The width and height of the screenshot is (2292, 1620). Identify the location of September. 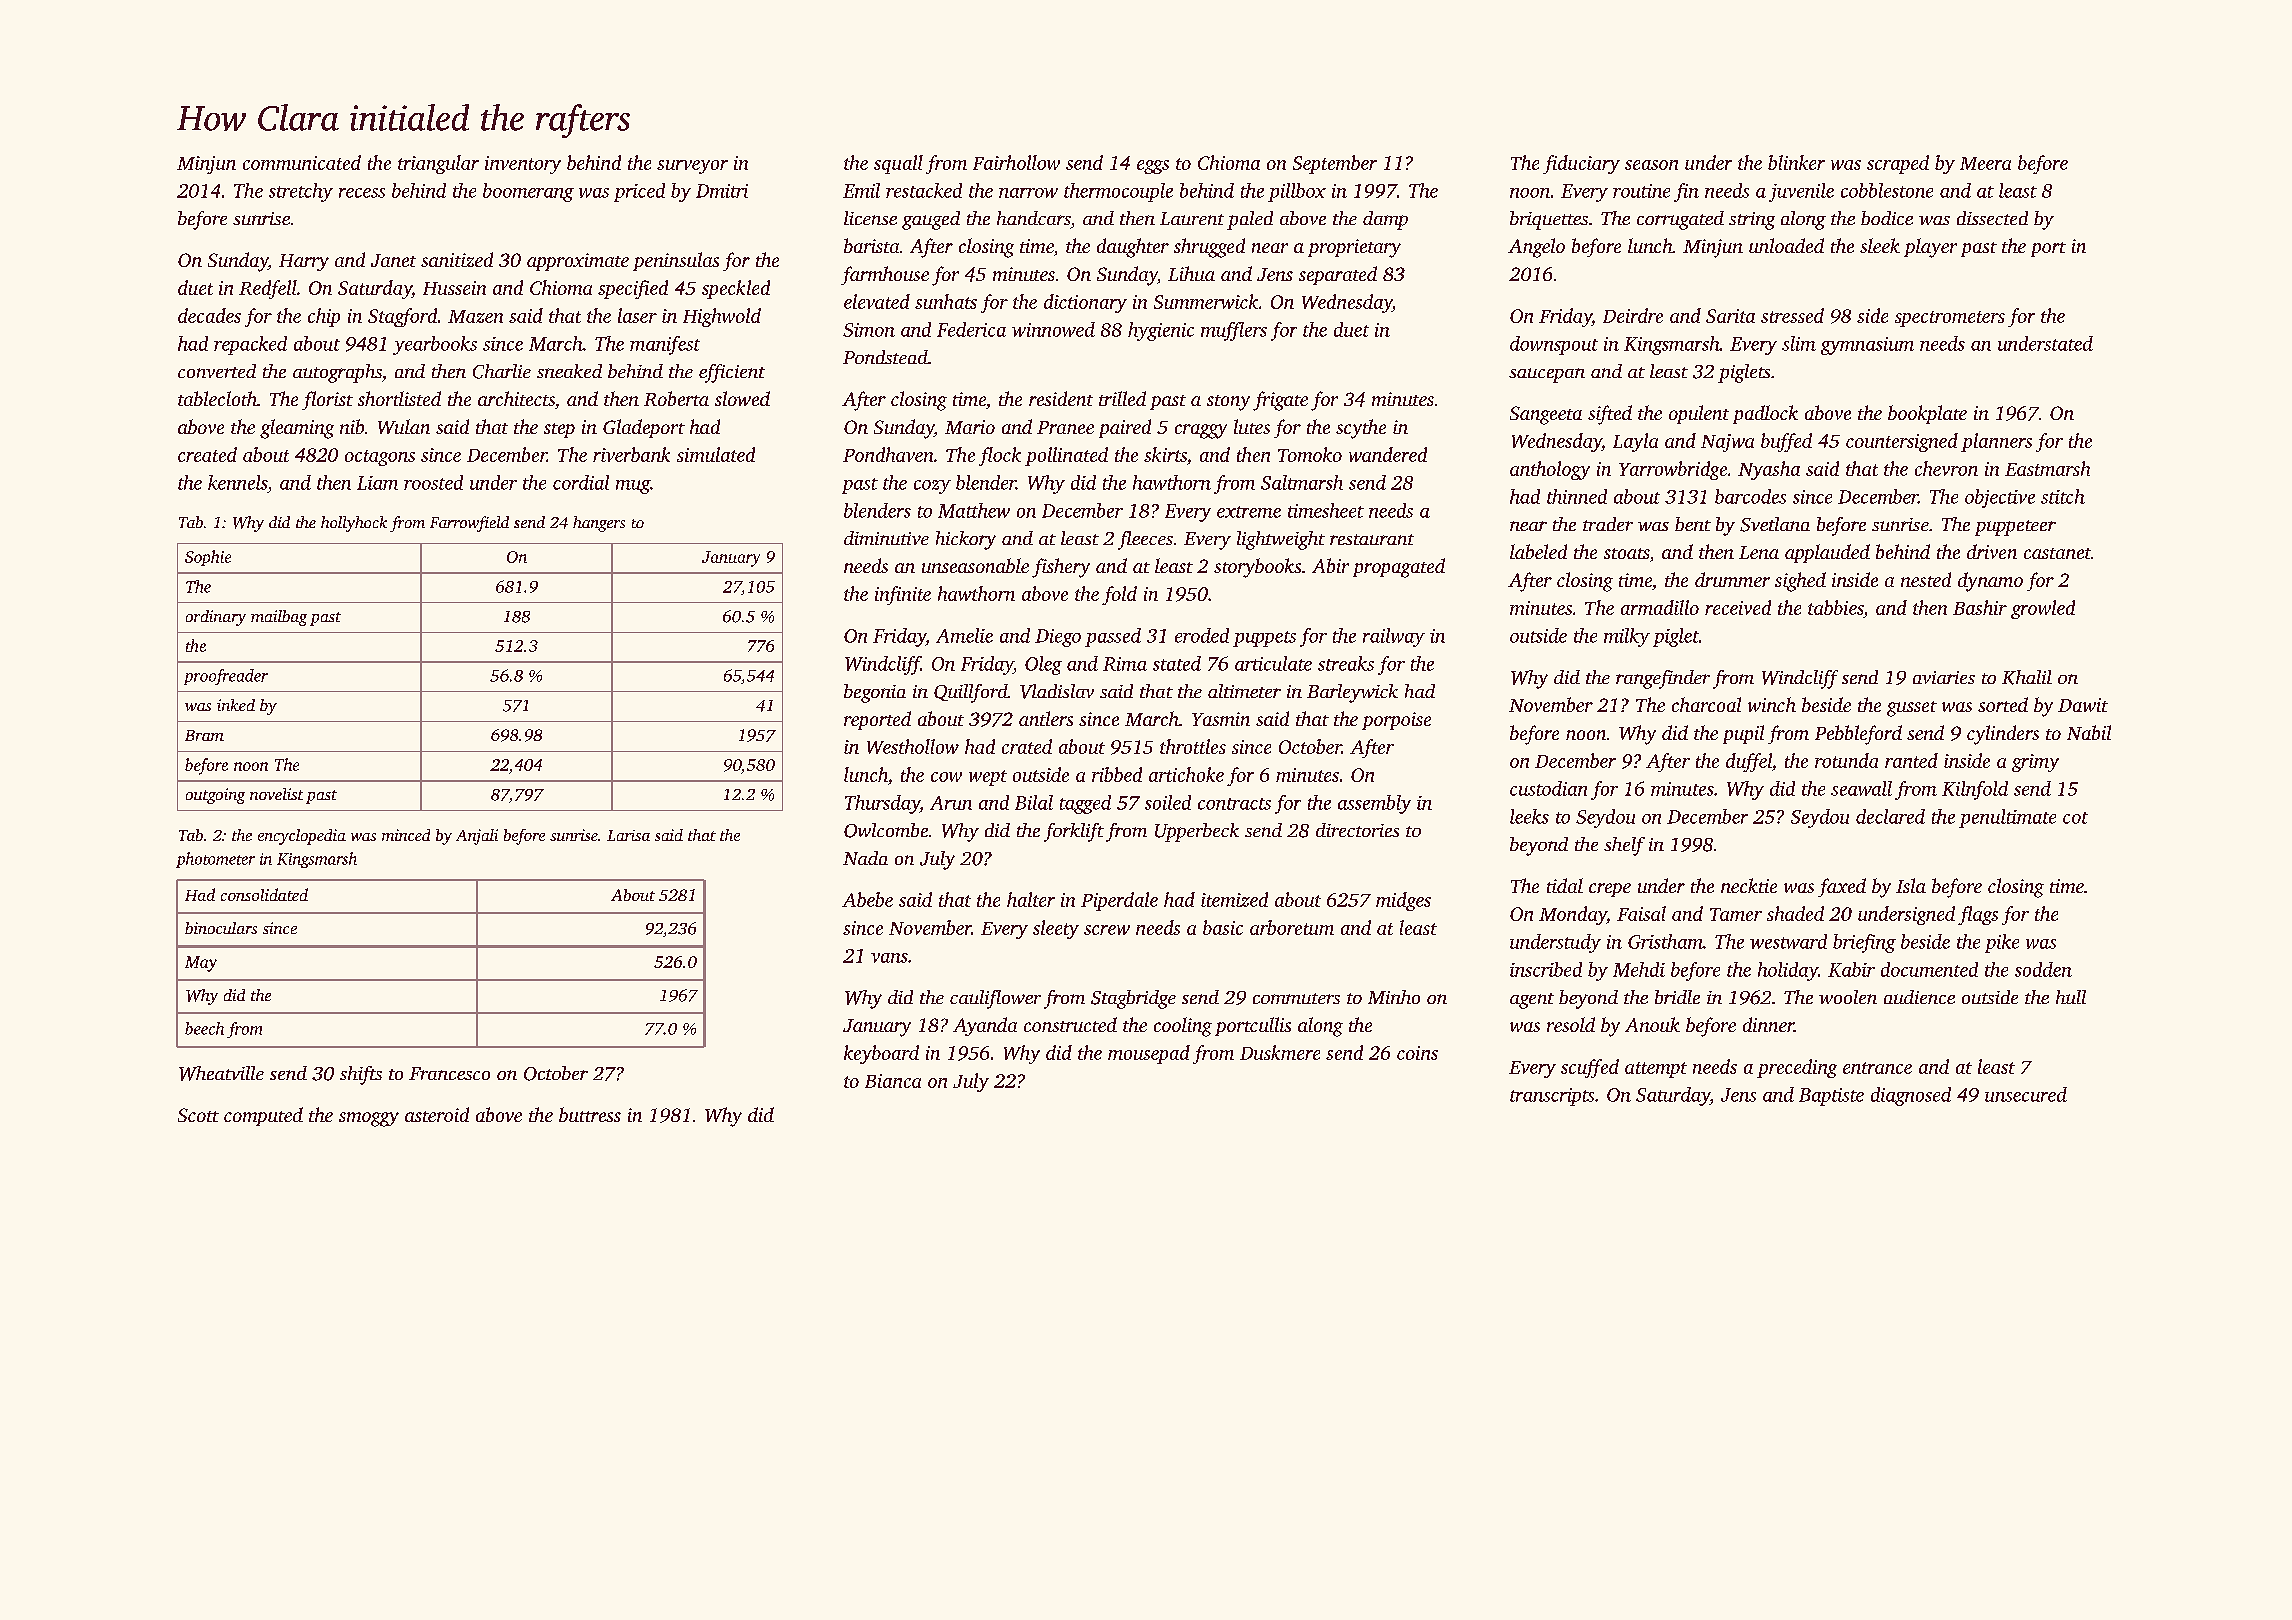
(1335, 164).
